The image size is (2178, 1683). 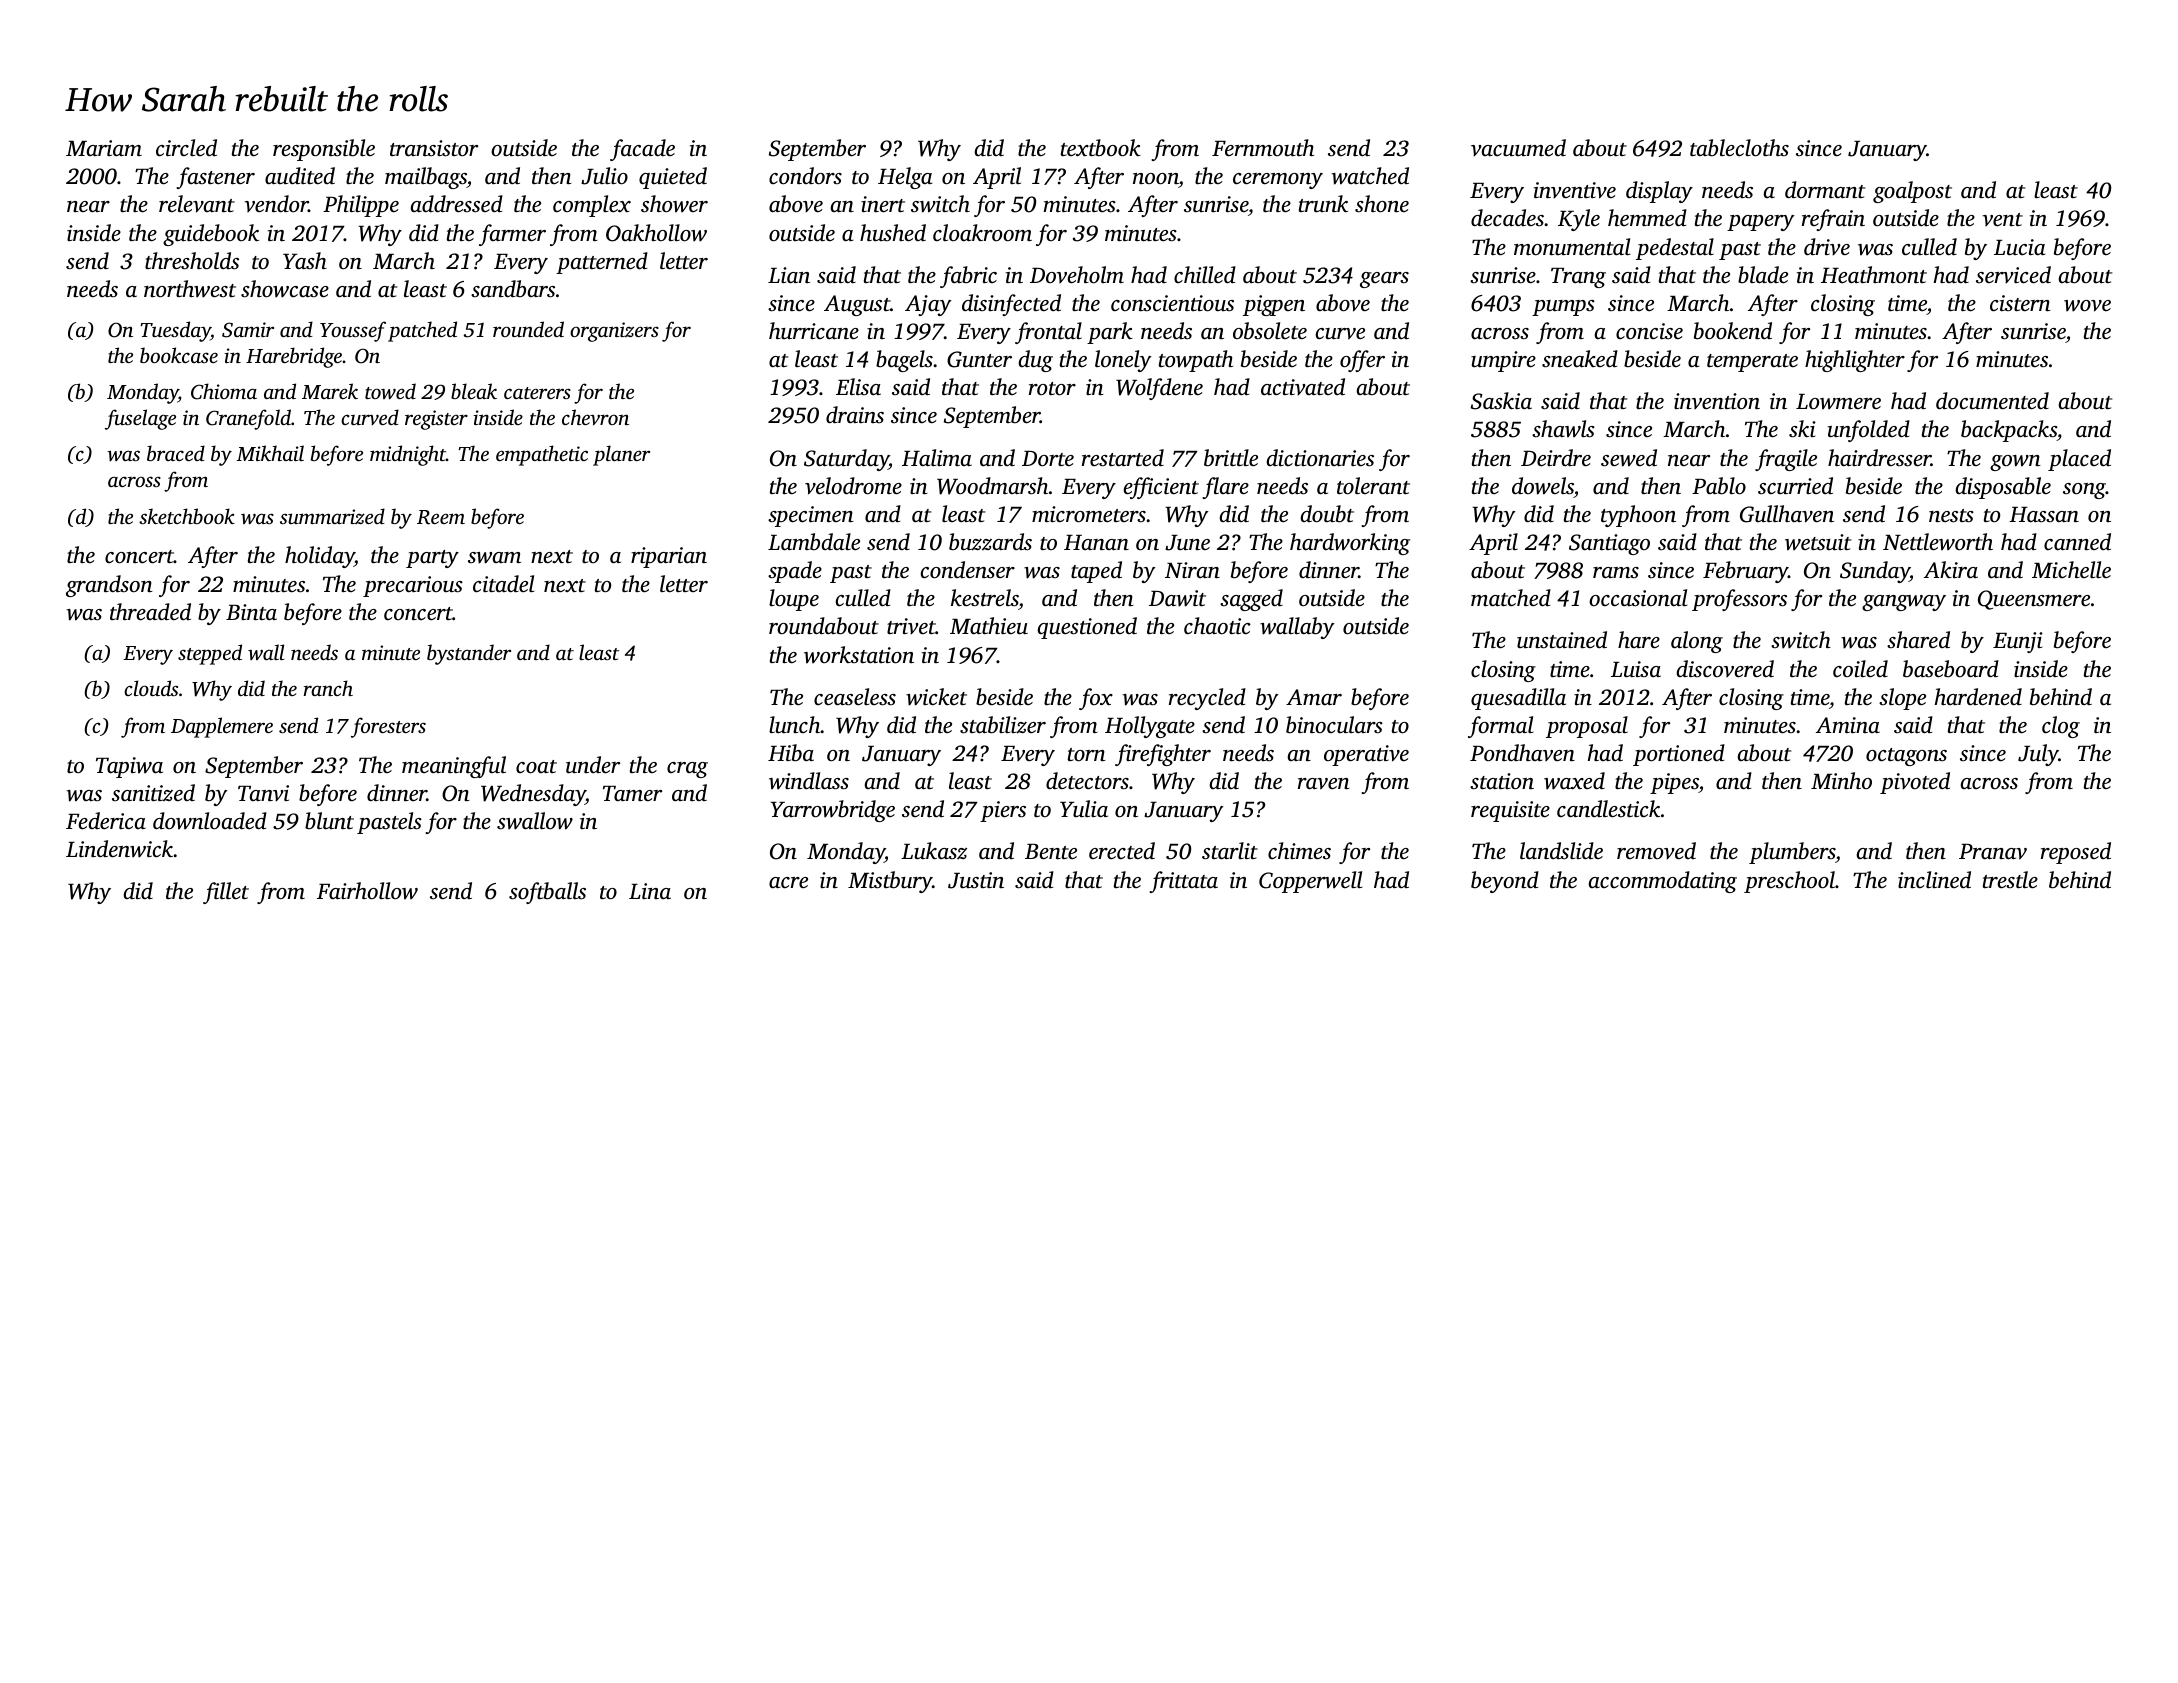 I want to click on braced, so click(x=176, y=453).
